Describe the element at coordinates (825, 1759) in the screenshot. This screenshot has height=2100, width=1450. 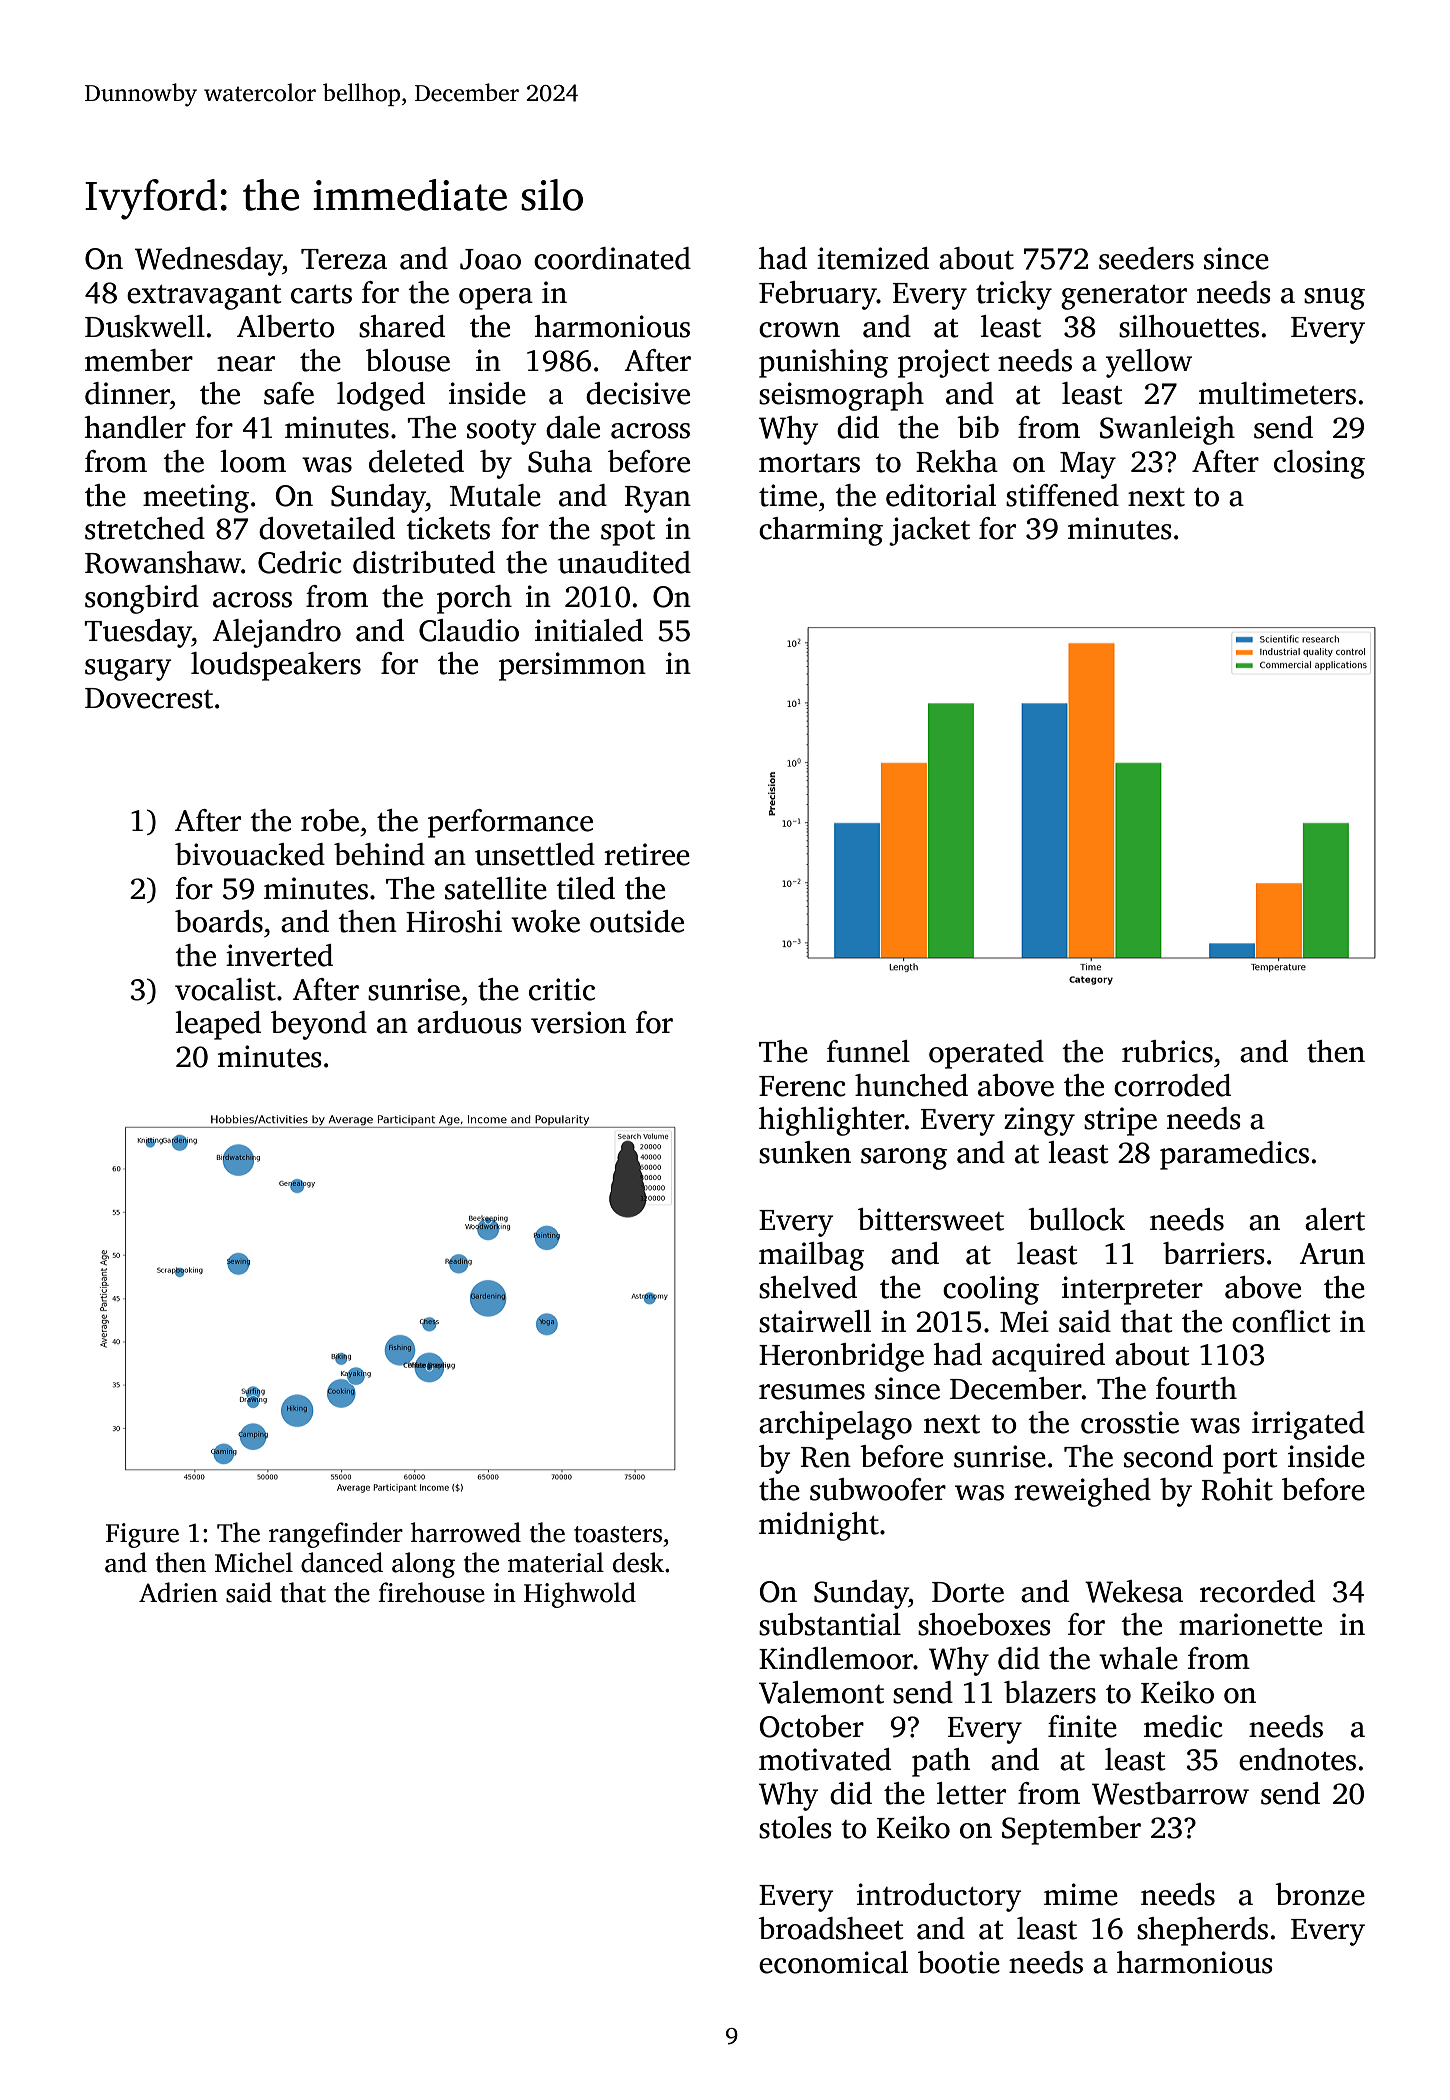
I see `motivated` at that location.
